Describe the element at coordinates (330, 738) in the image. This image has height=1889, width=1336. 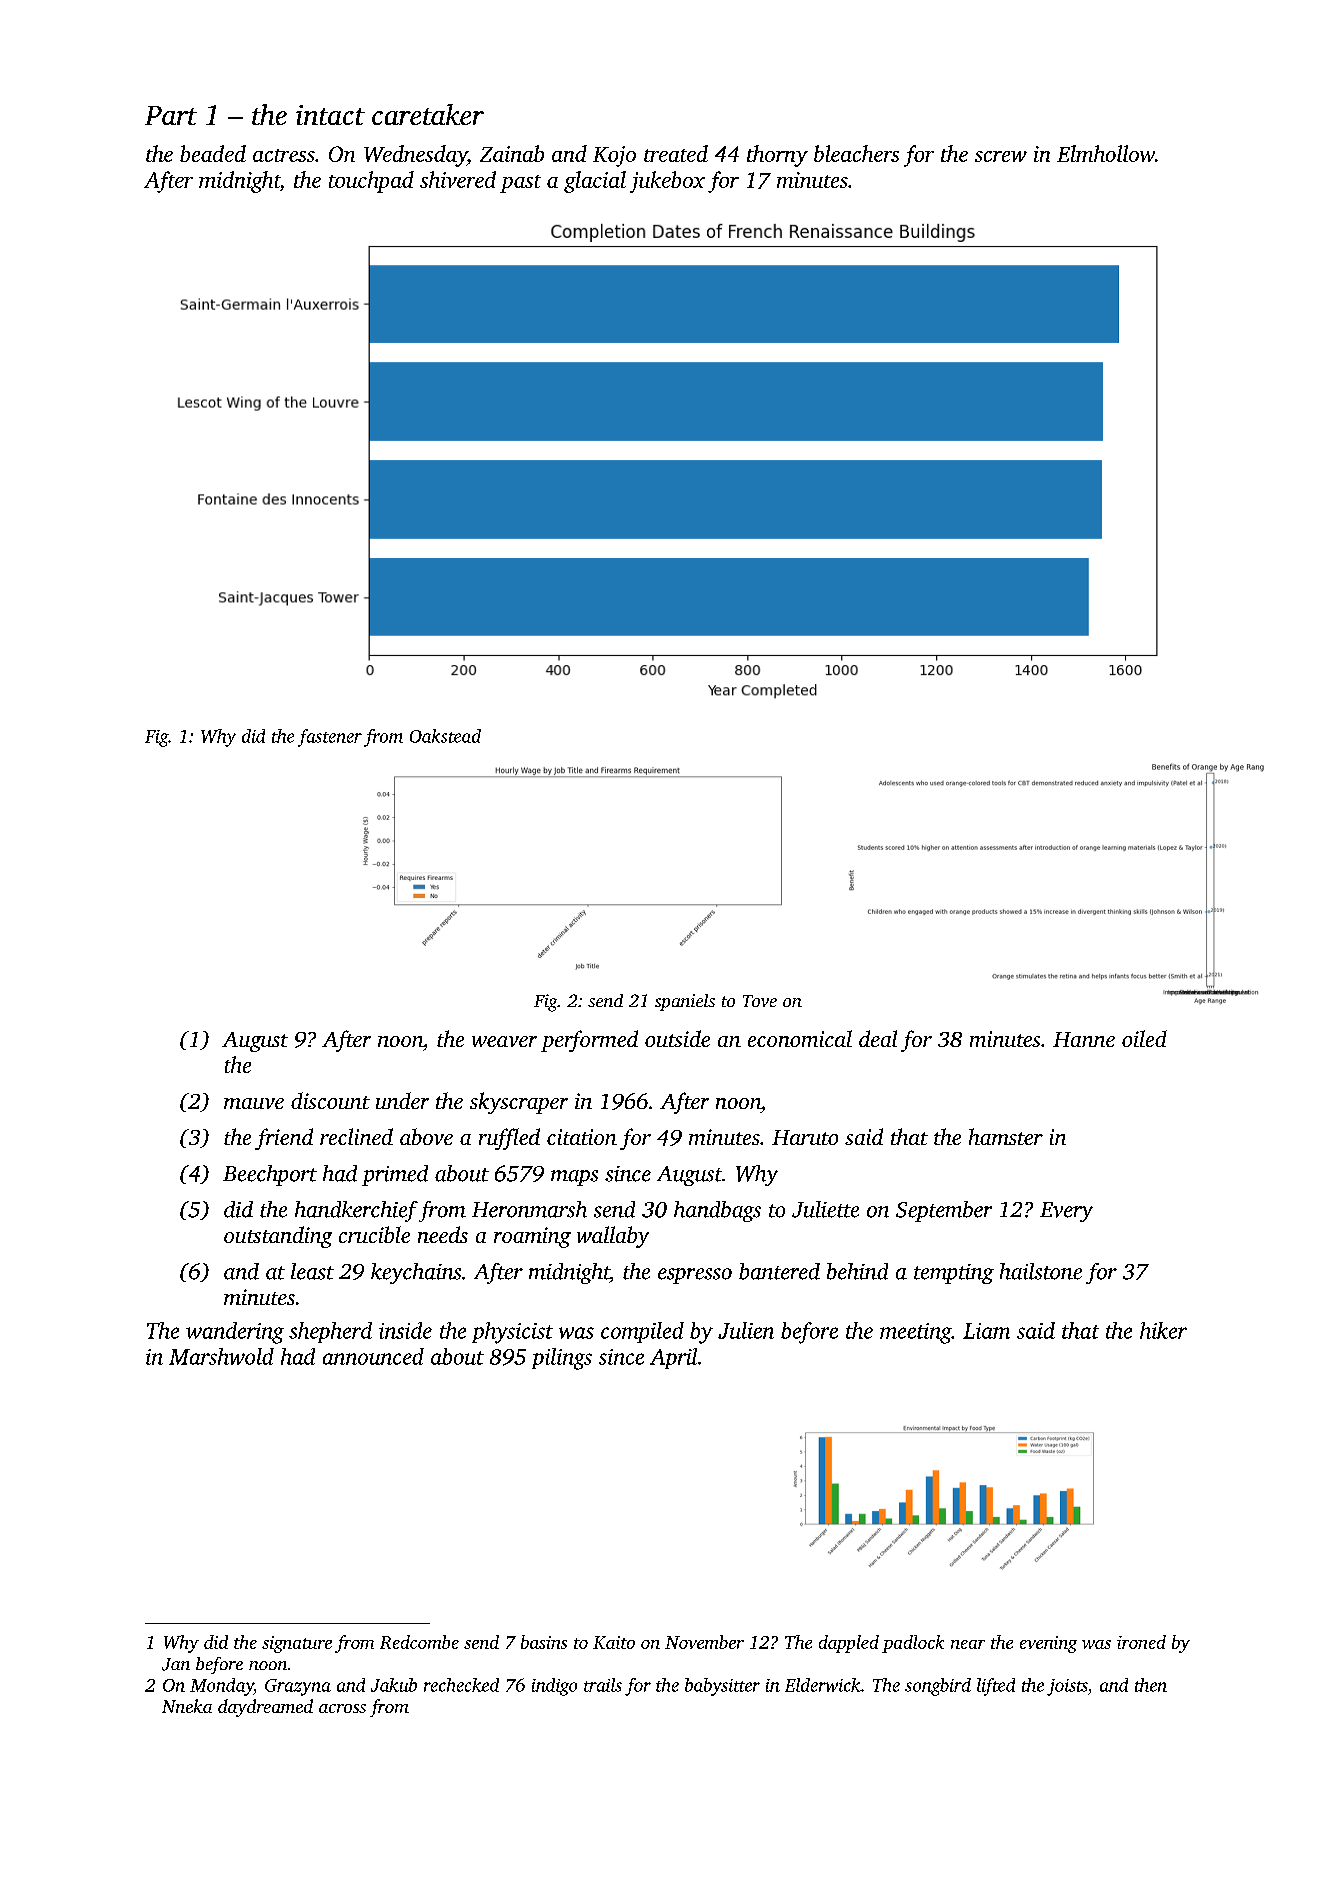
I see `fastener` at that location.
